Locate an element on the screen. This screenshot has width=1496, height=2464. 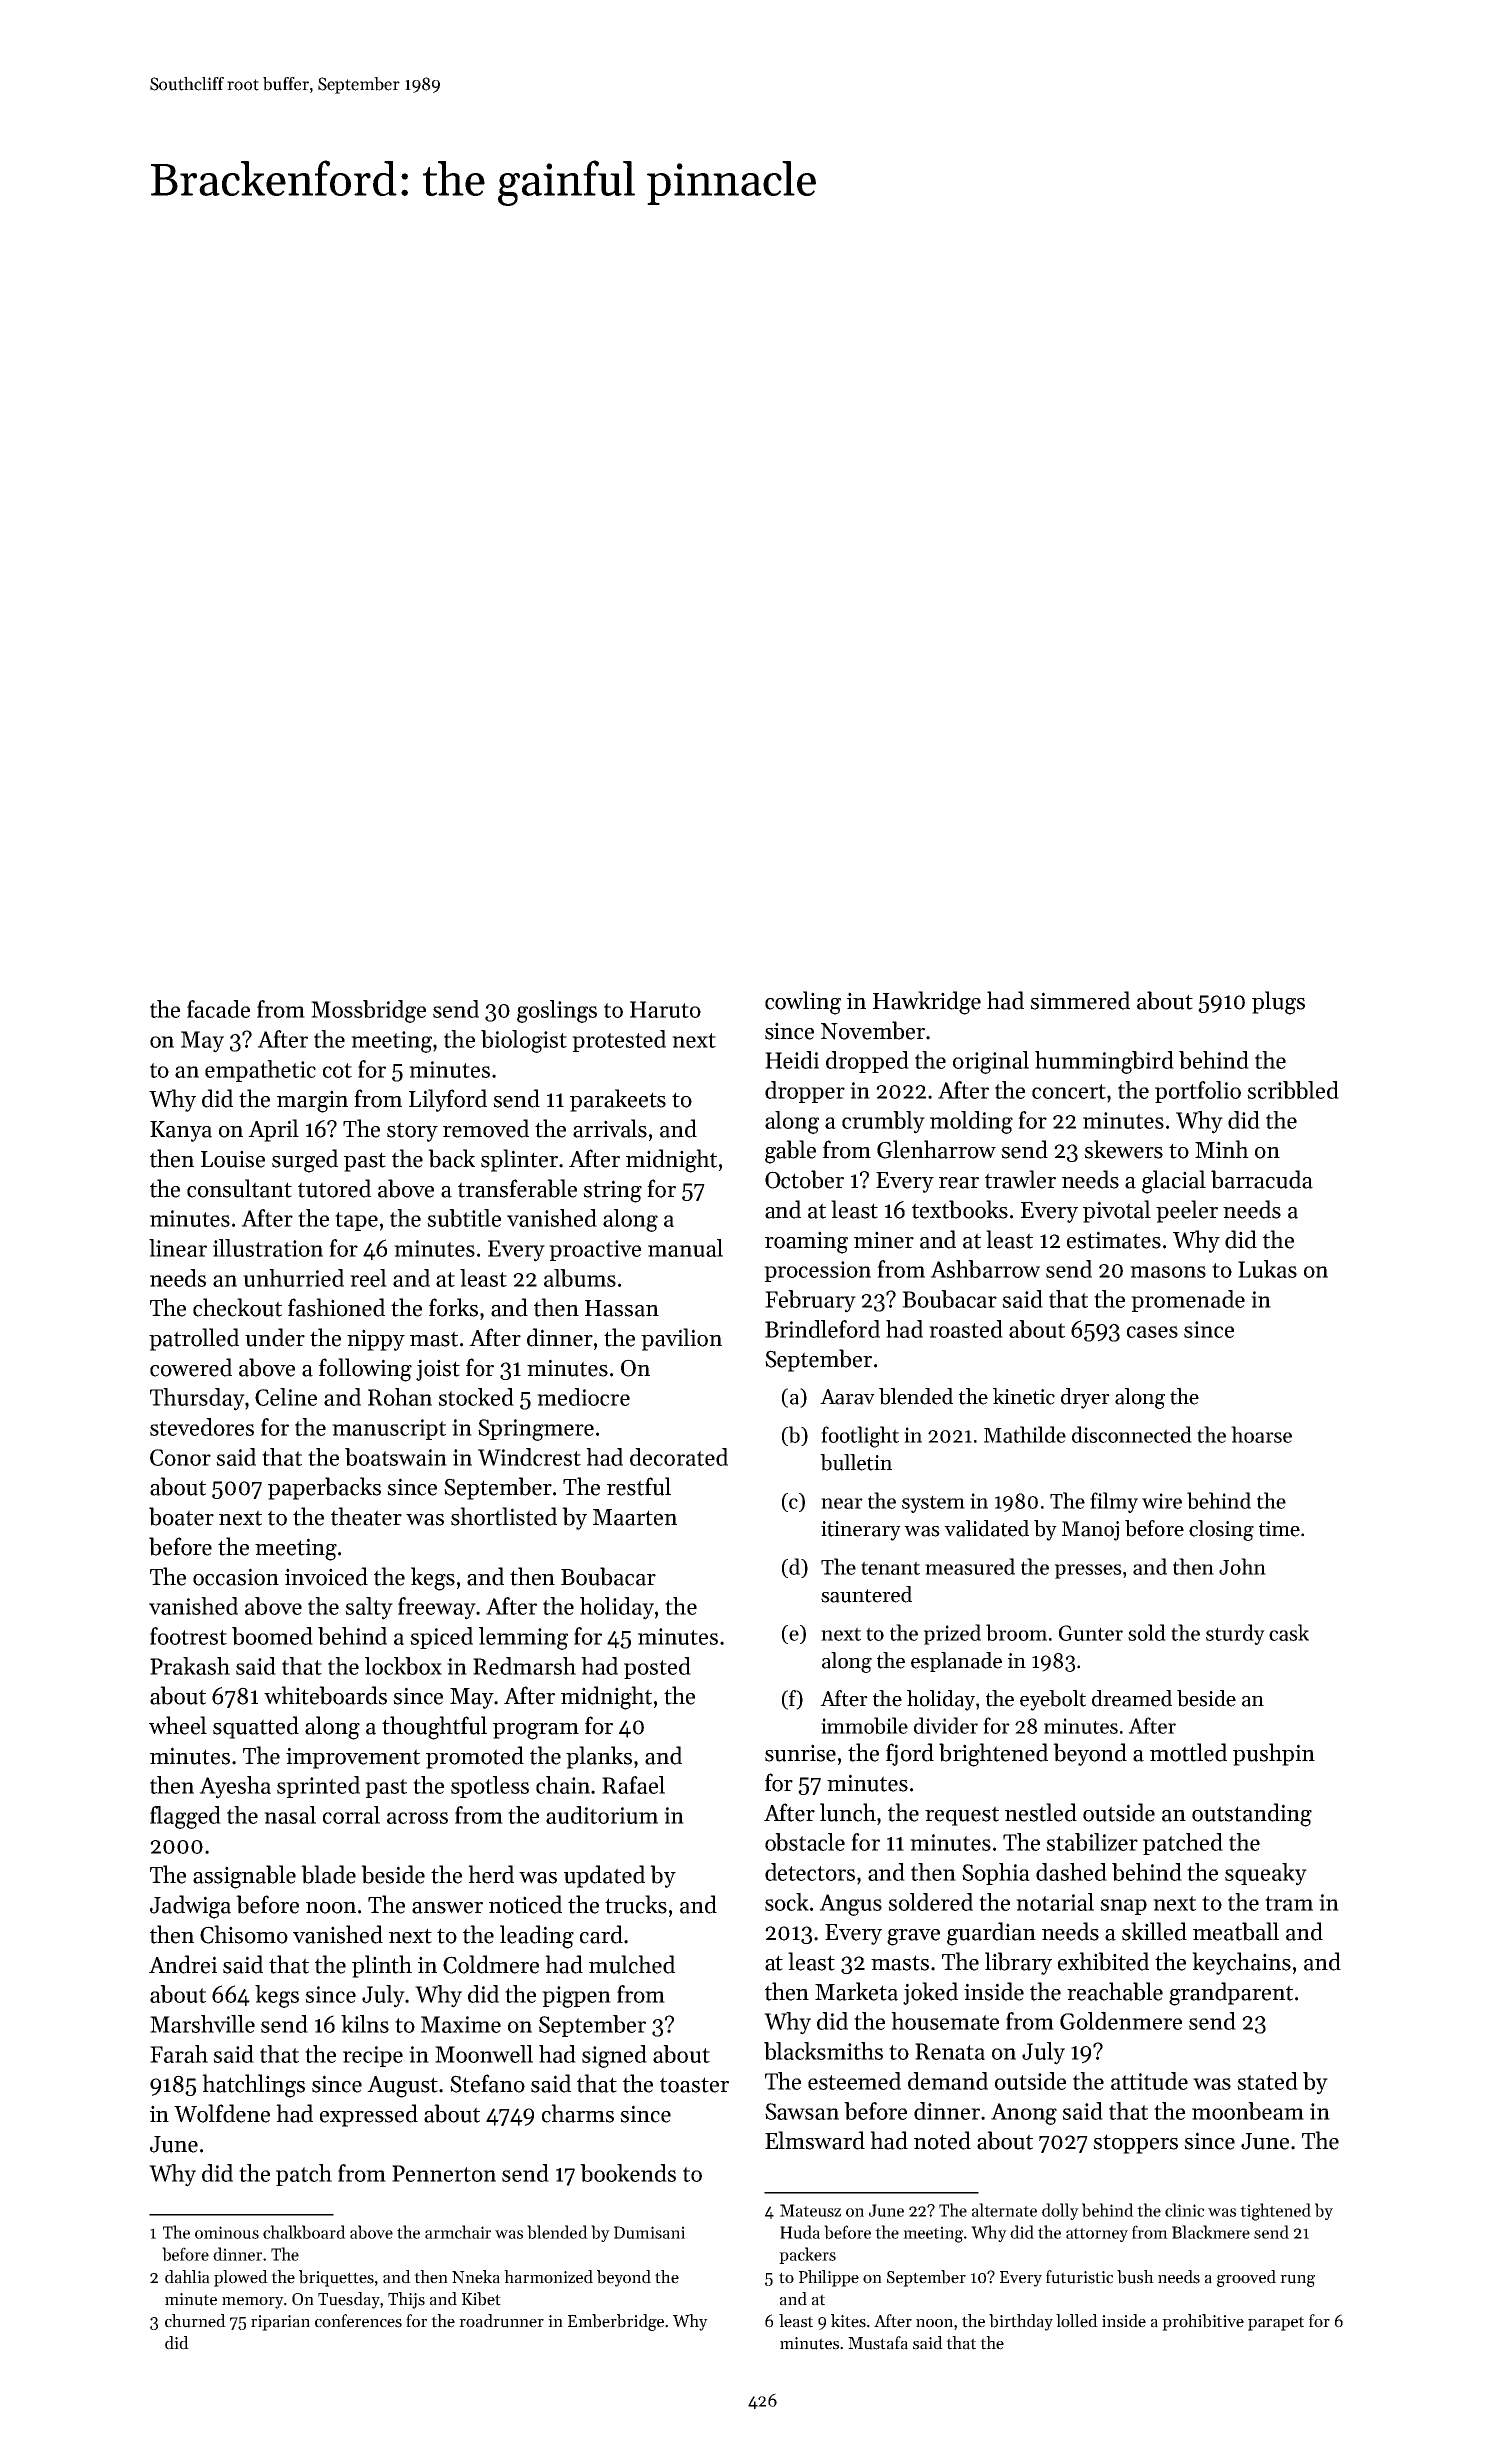
Emberbridge is located at coordinates (616, 2322).
